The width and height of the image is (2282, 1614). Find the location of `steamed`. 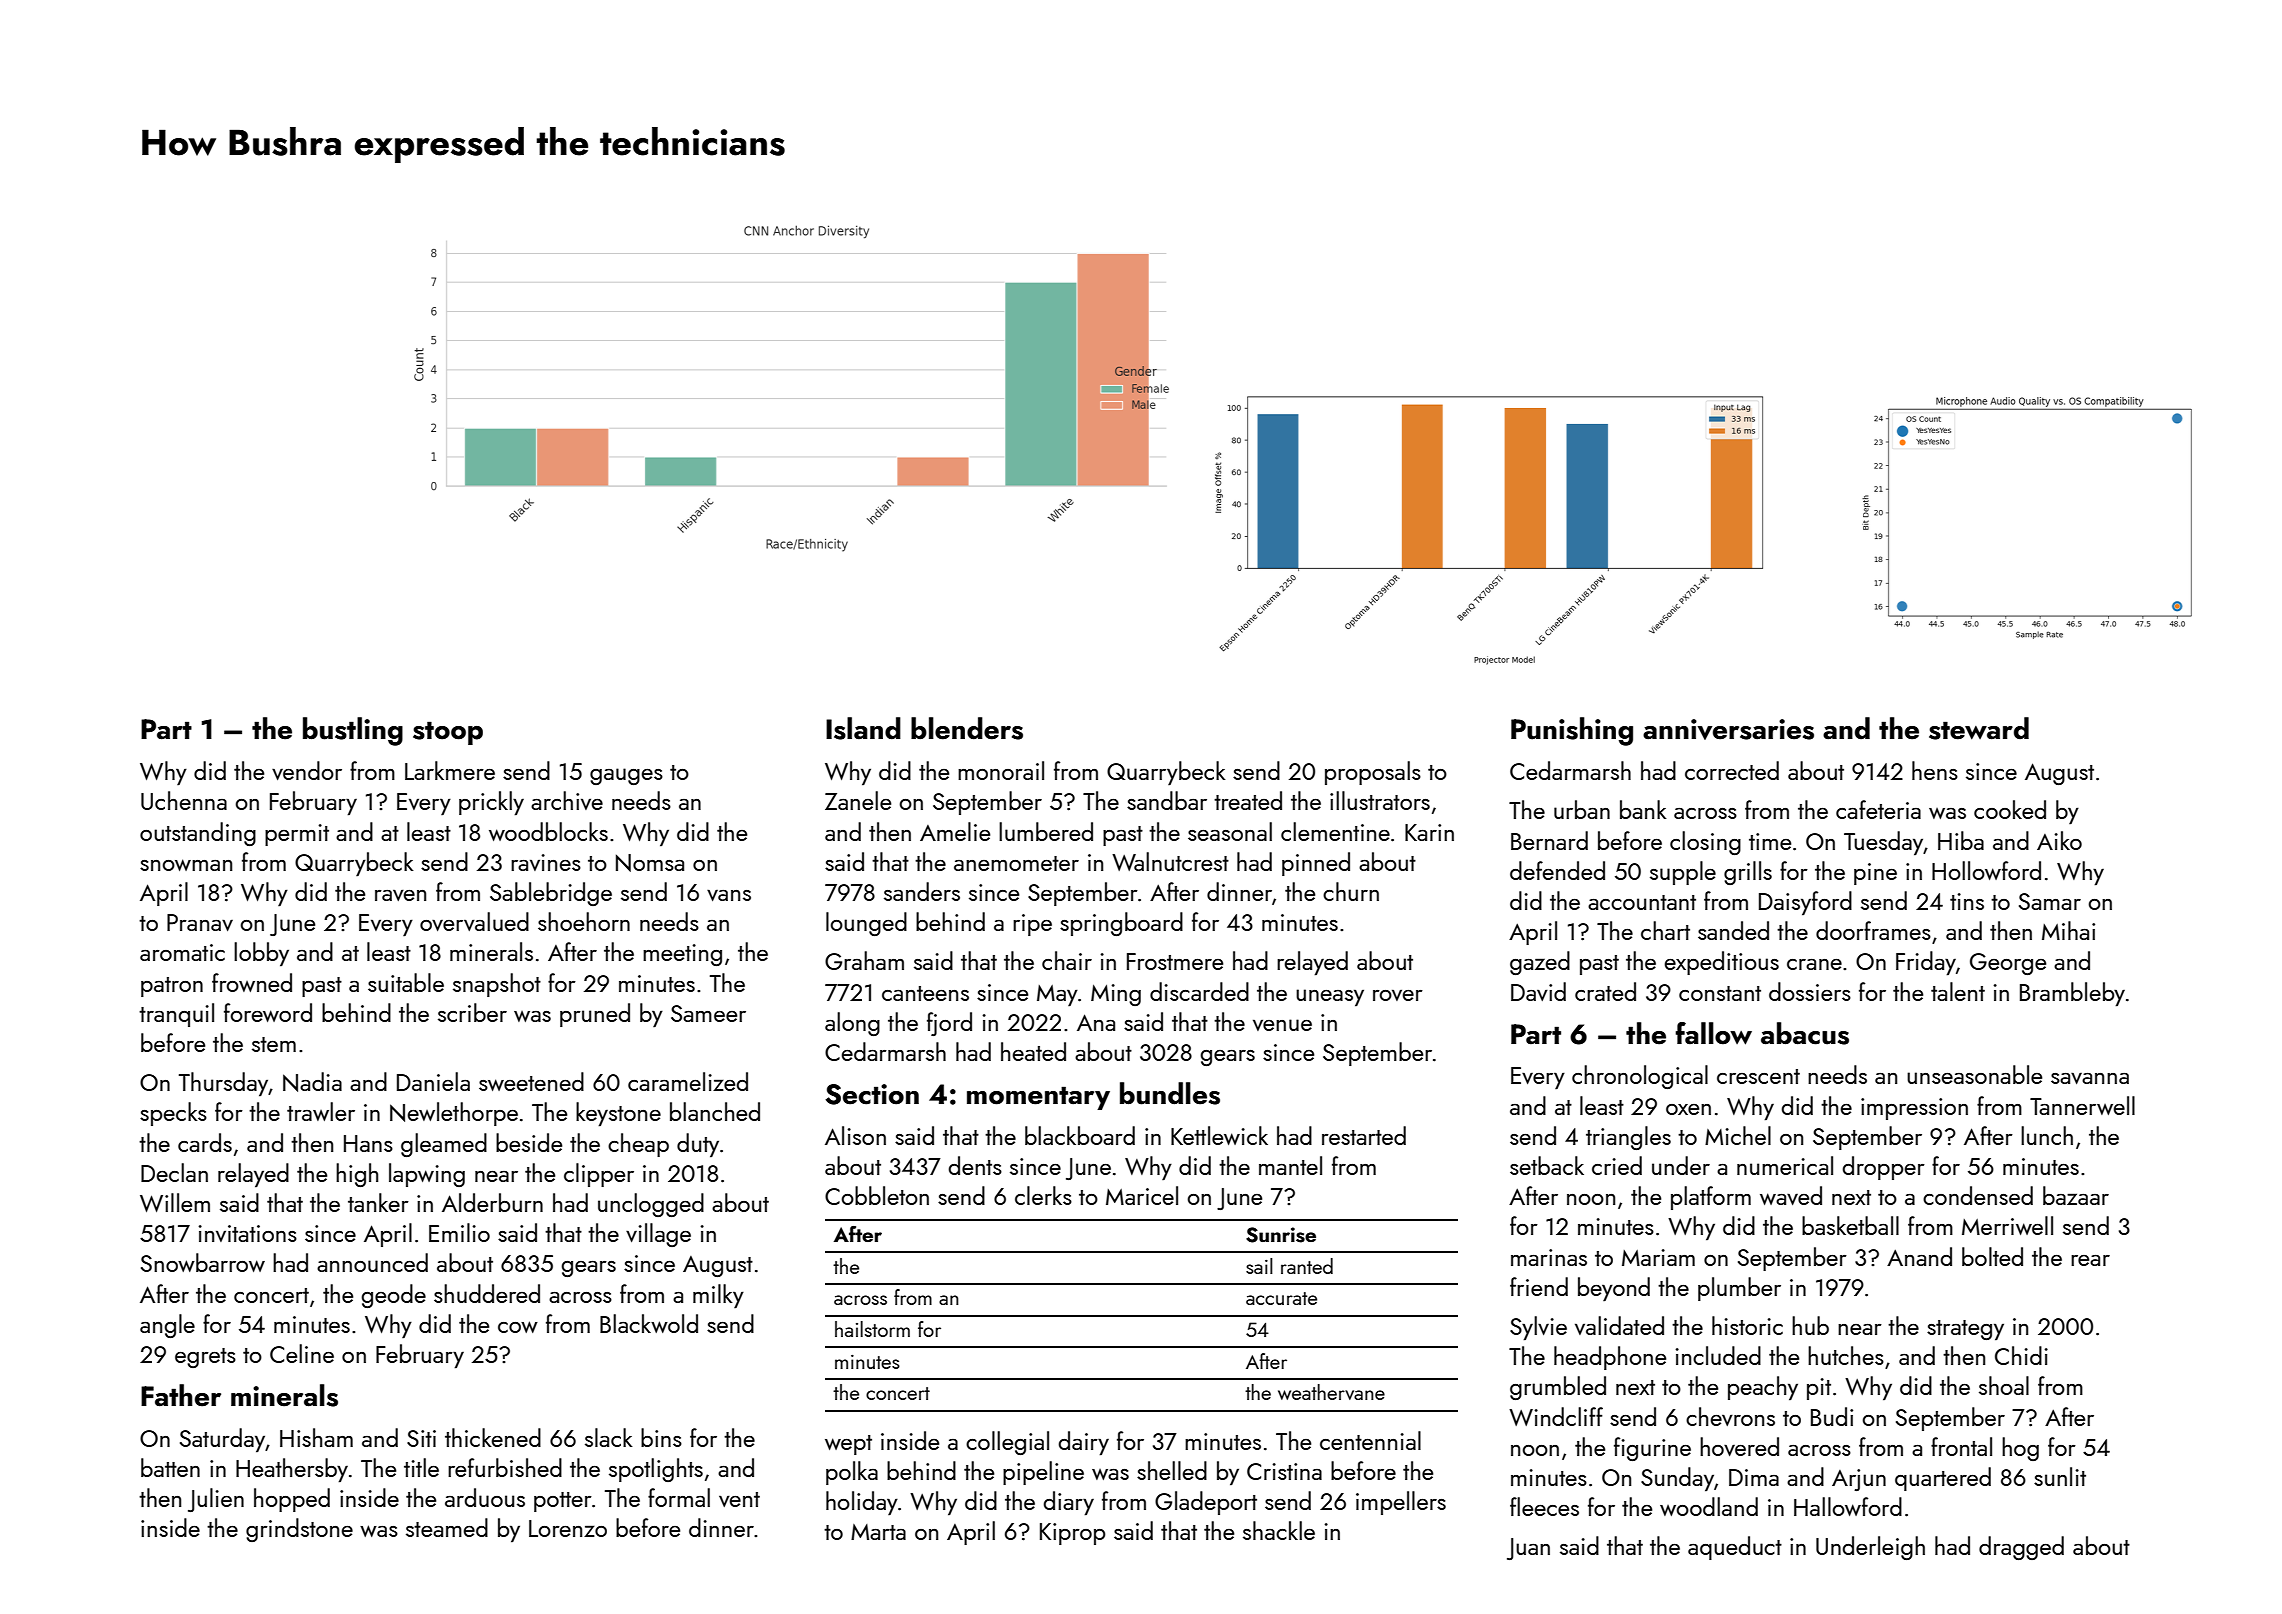

steamed is located at coordinates (447, 1527).
